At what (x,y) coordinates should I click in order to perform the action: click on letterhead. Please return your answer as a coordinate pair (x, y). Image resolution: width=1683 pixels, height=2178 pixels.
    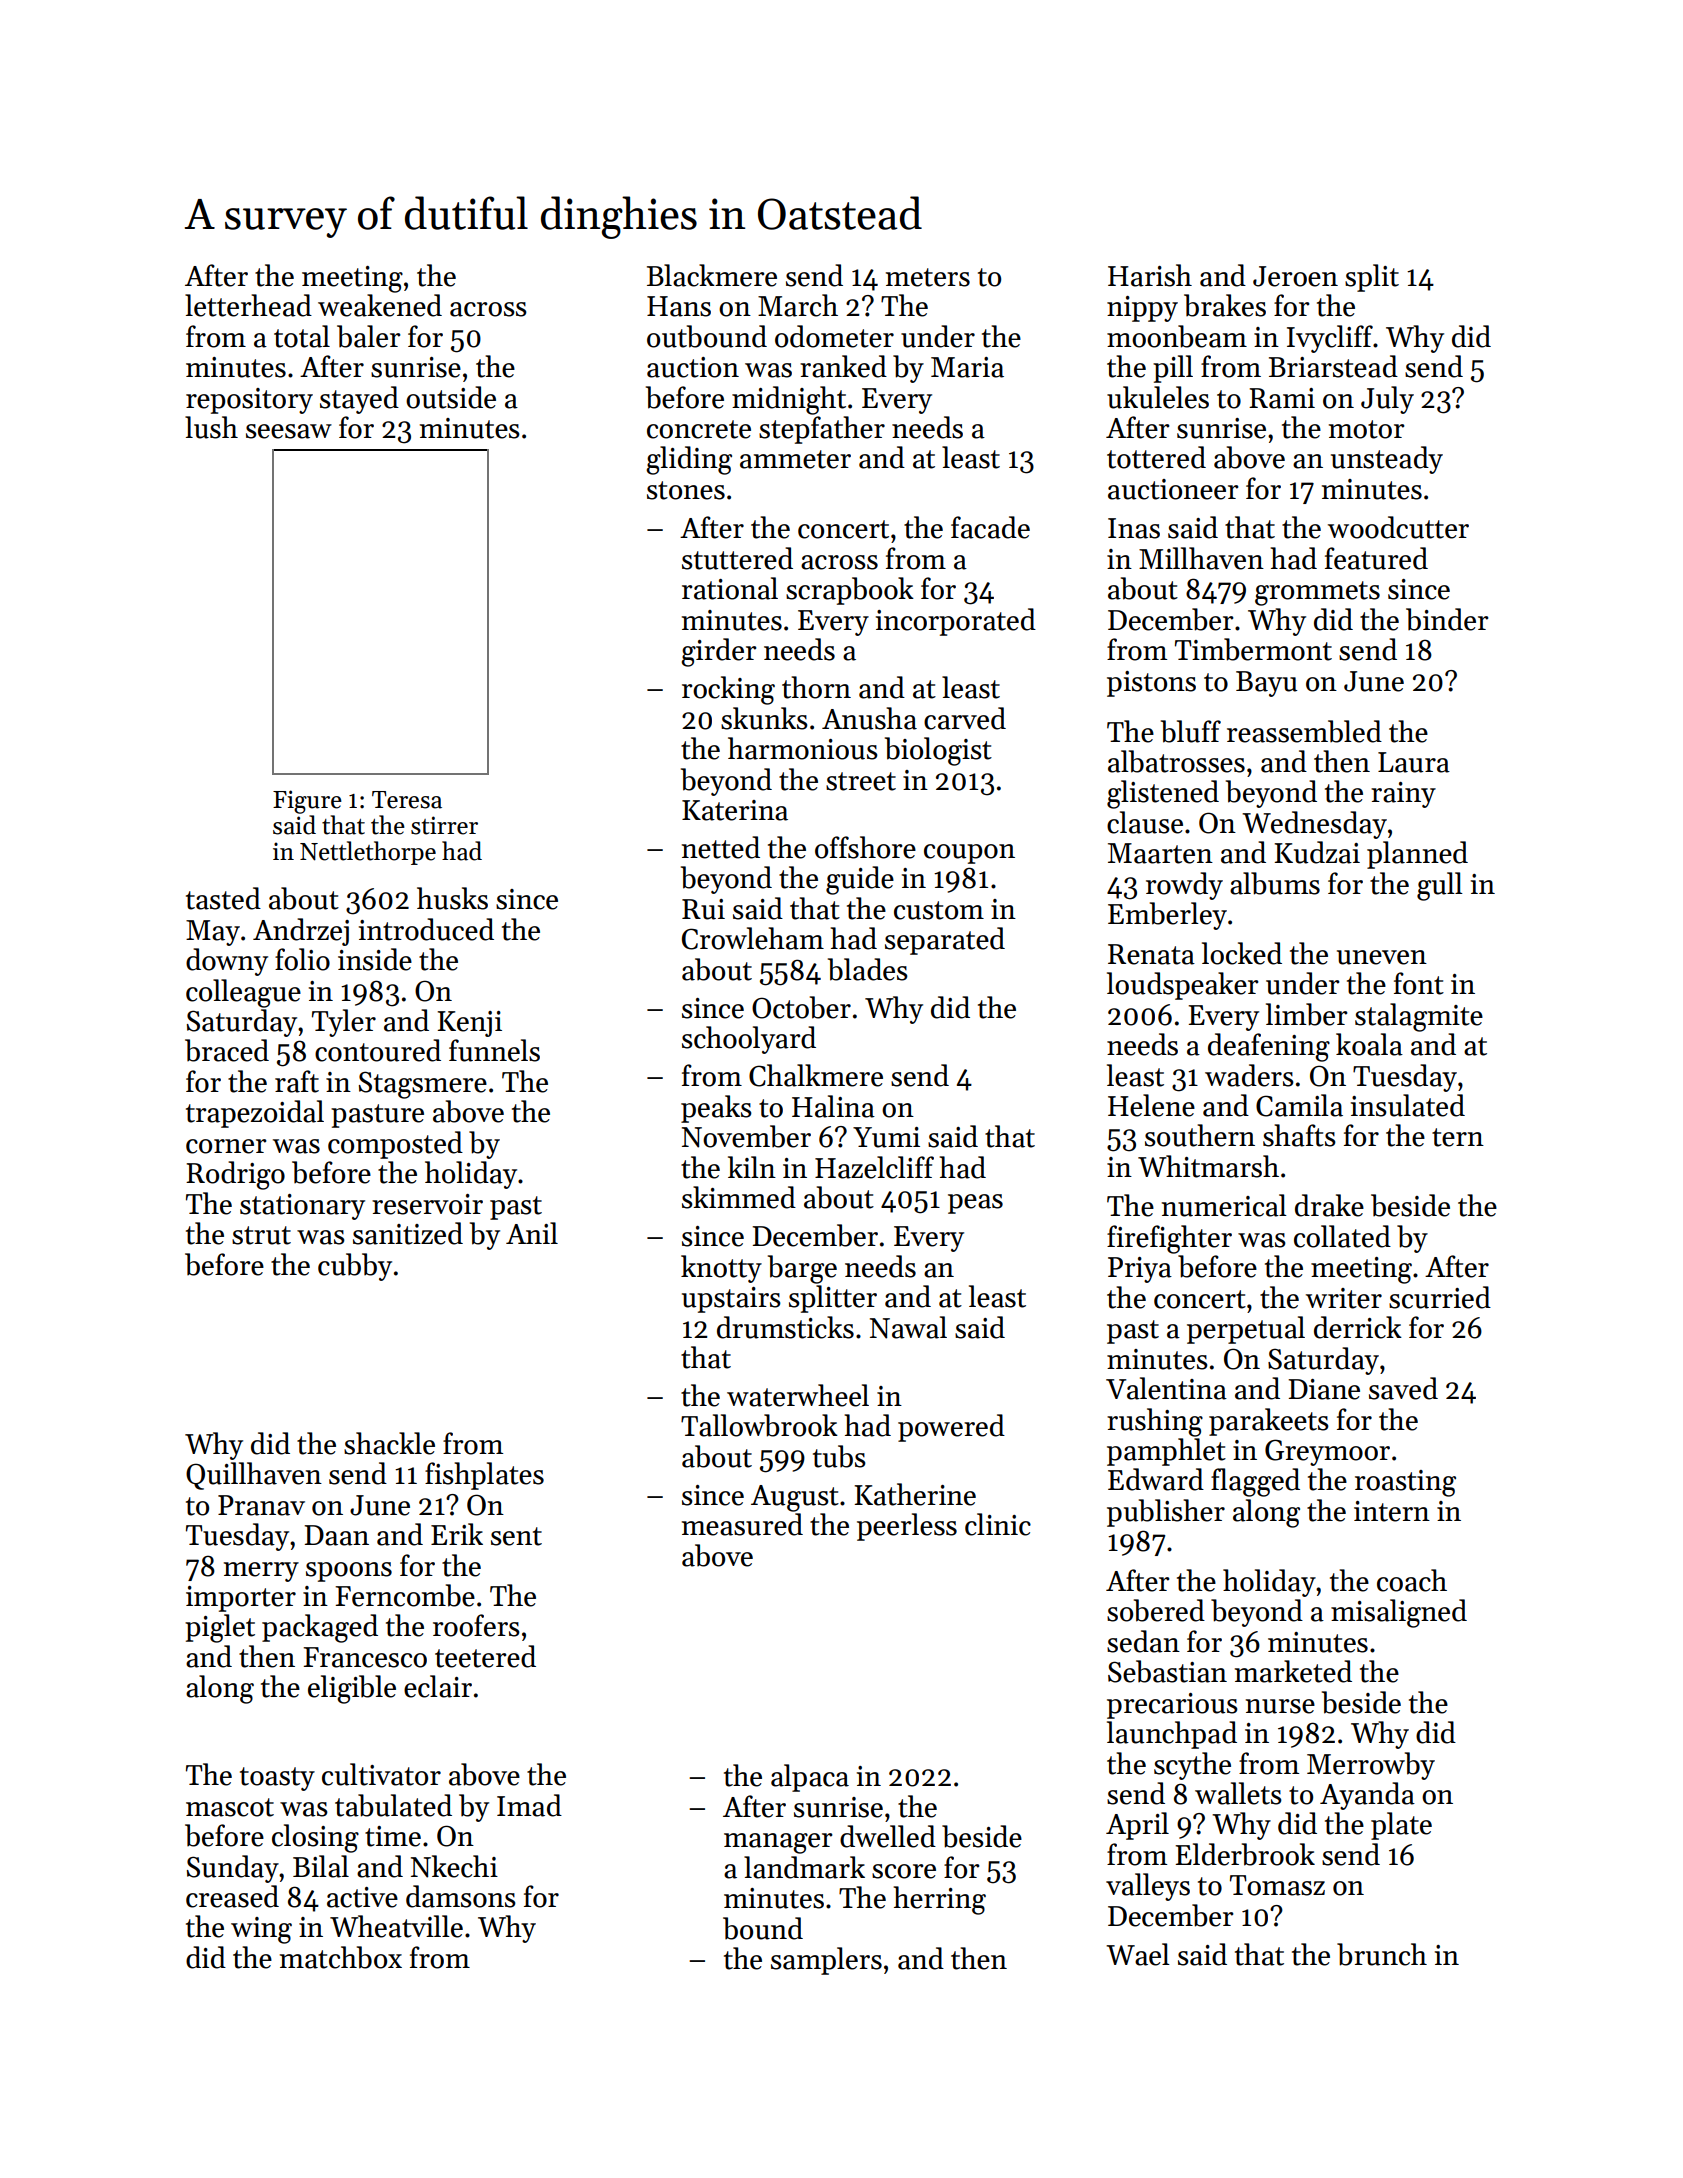
    Looking at the image, I should click on (248, 305).
